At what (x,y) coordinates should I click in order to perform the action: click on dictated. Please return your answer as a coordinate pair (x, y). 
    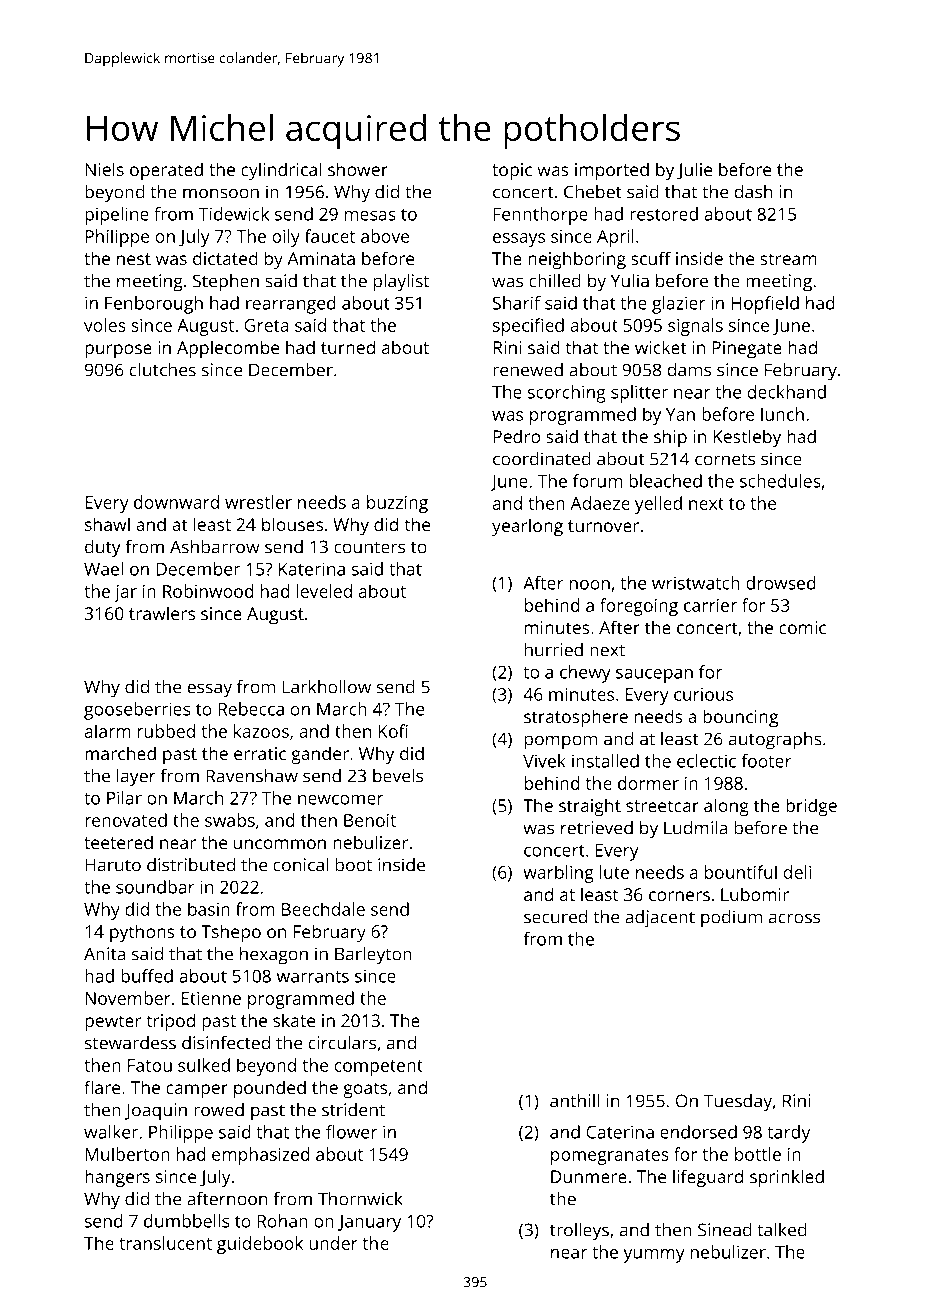
    Looking at the image, I should click on (225, 258).
